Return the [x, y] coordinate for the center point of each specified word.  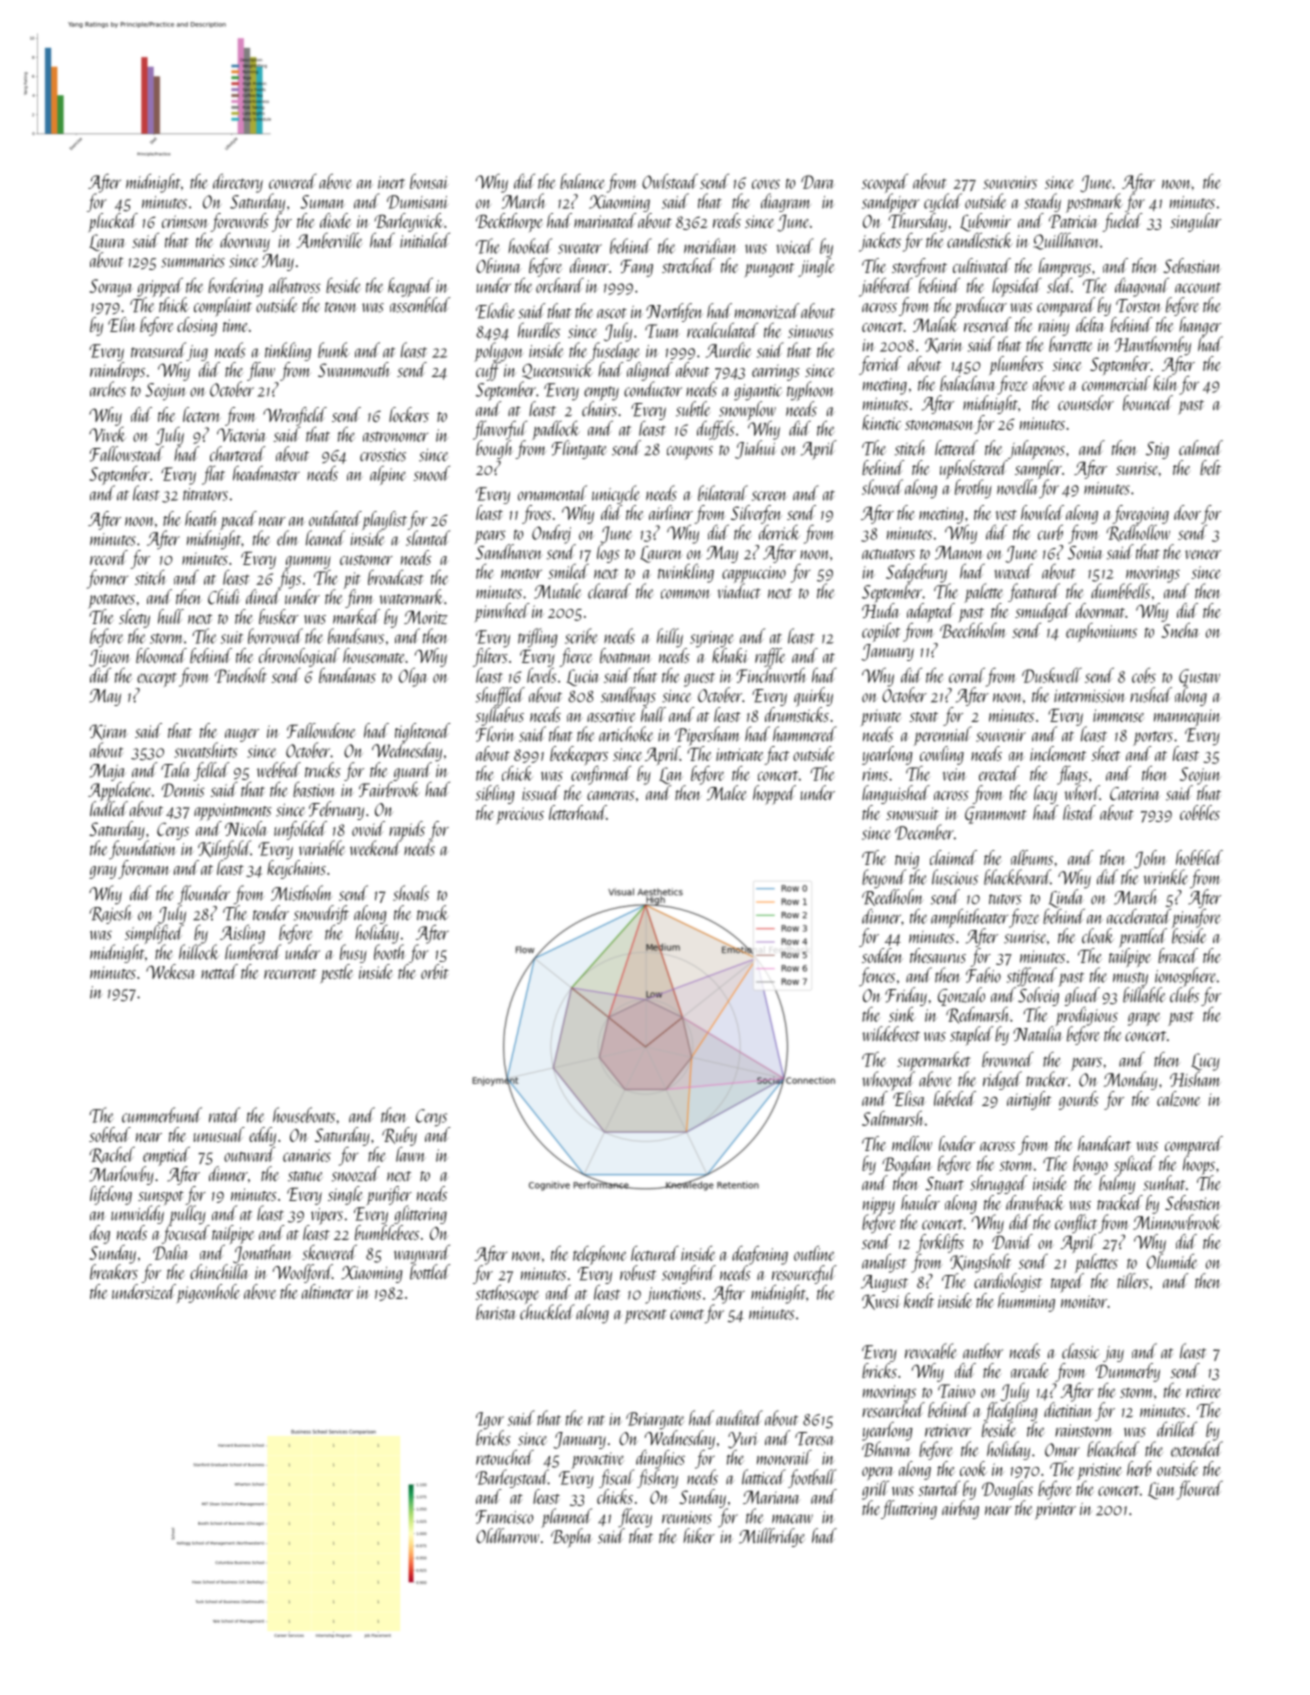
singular [1195, 222]
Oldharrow [507, 1535]
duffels [716, 430]
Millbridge [772, 1537]
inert [391, 182]
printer [1055, 1511]
